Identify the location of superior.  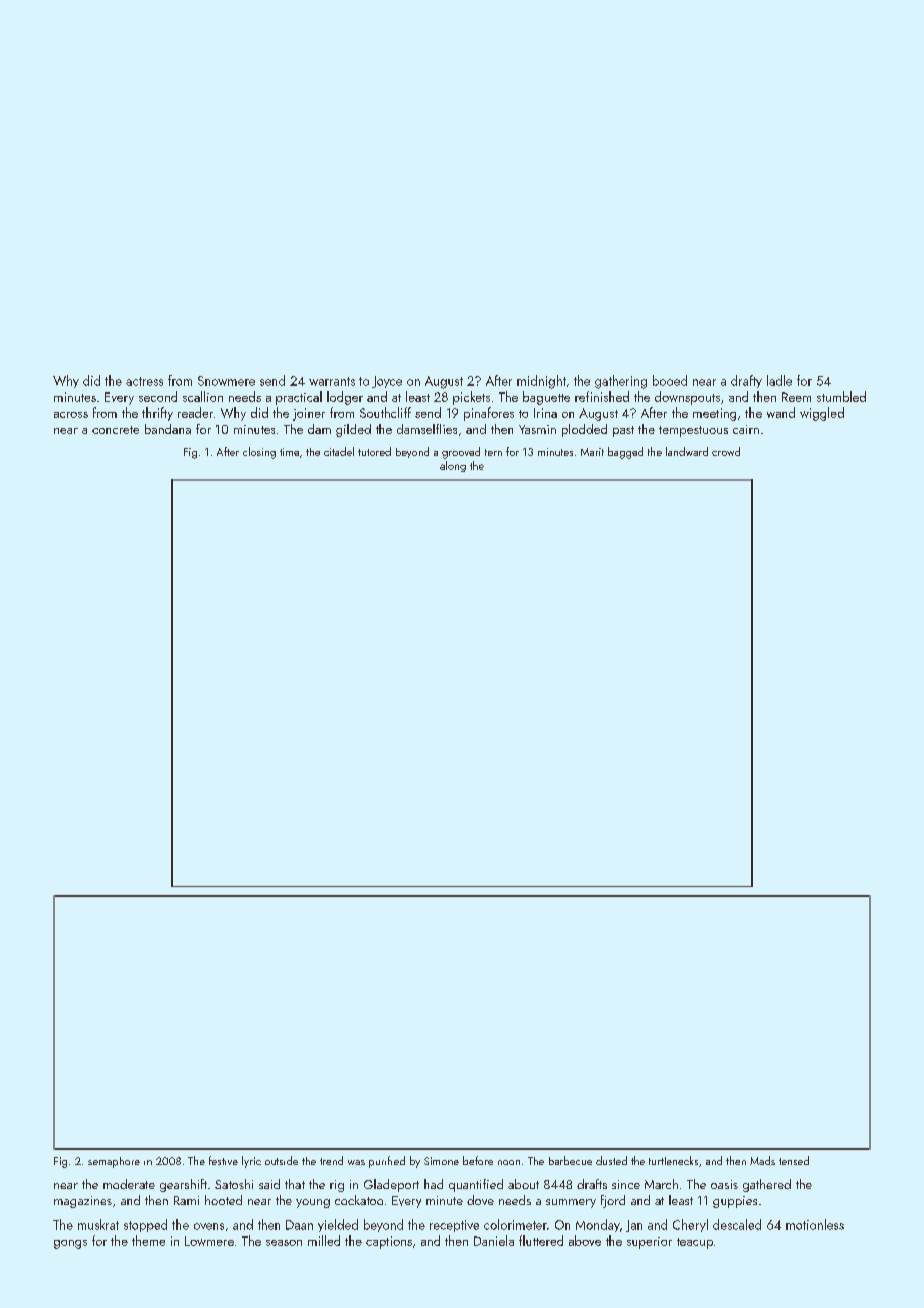
(649, 1243).
